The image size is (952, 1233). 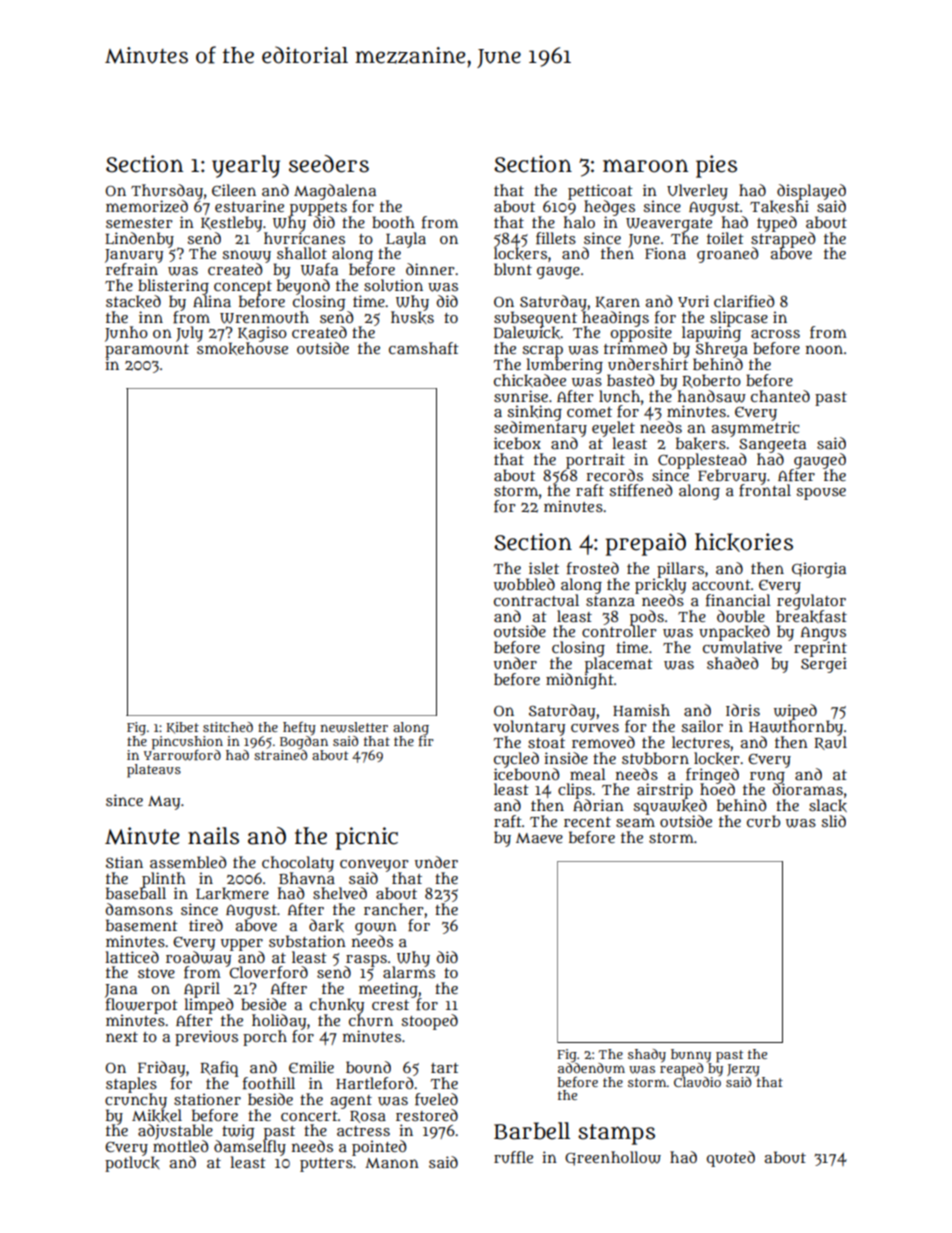 I want to click on icebox, so click(x=517, y=443).
